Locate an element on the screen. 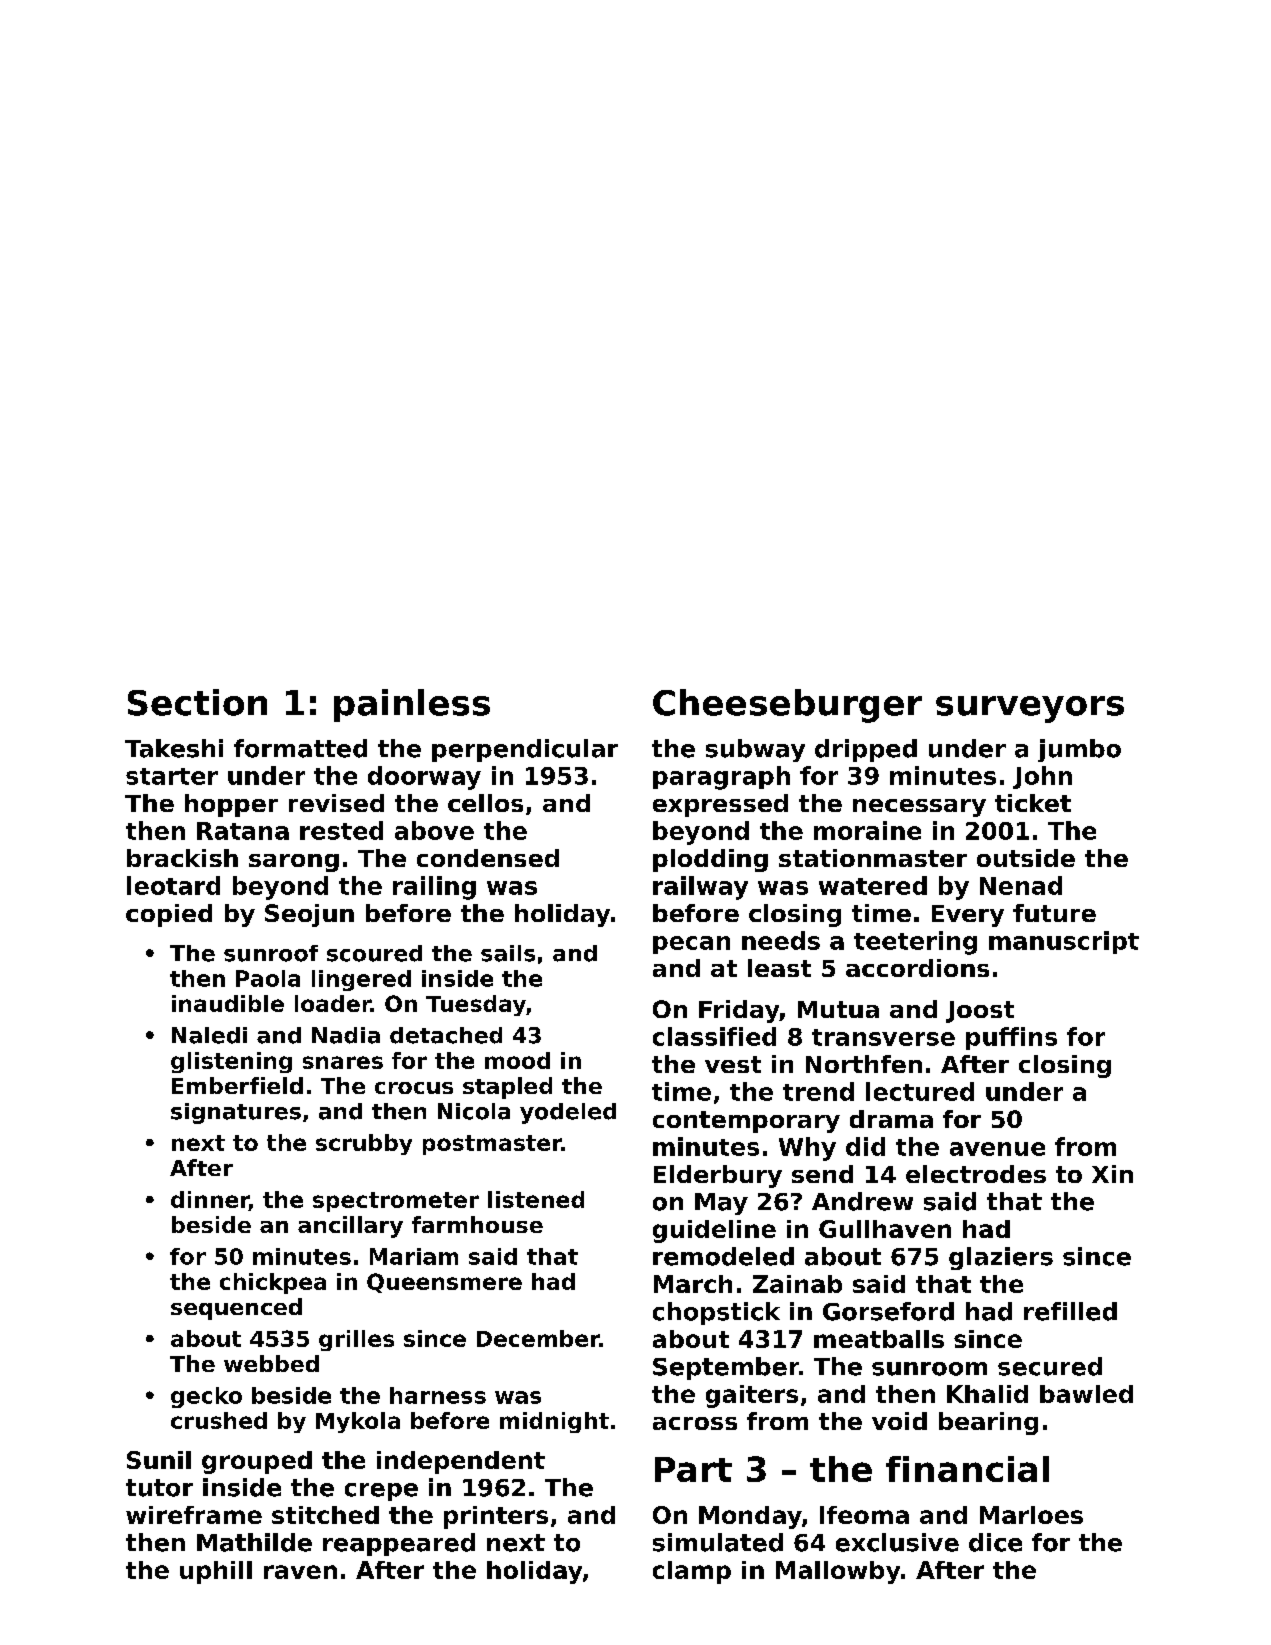  dripped is located at coordinates (866, 750).
